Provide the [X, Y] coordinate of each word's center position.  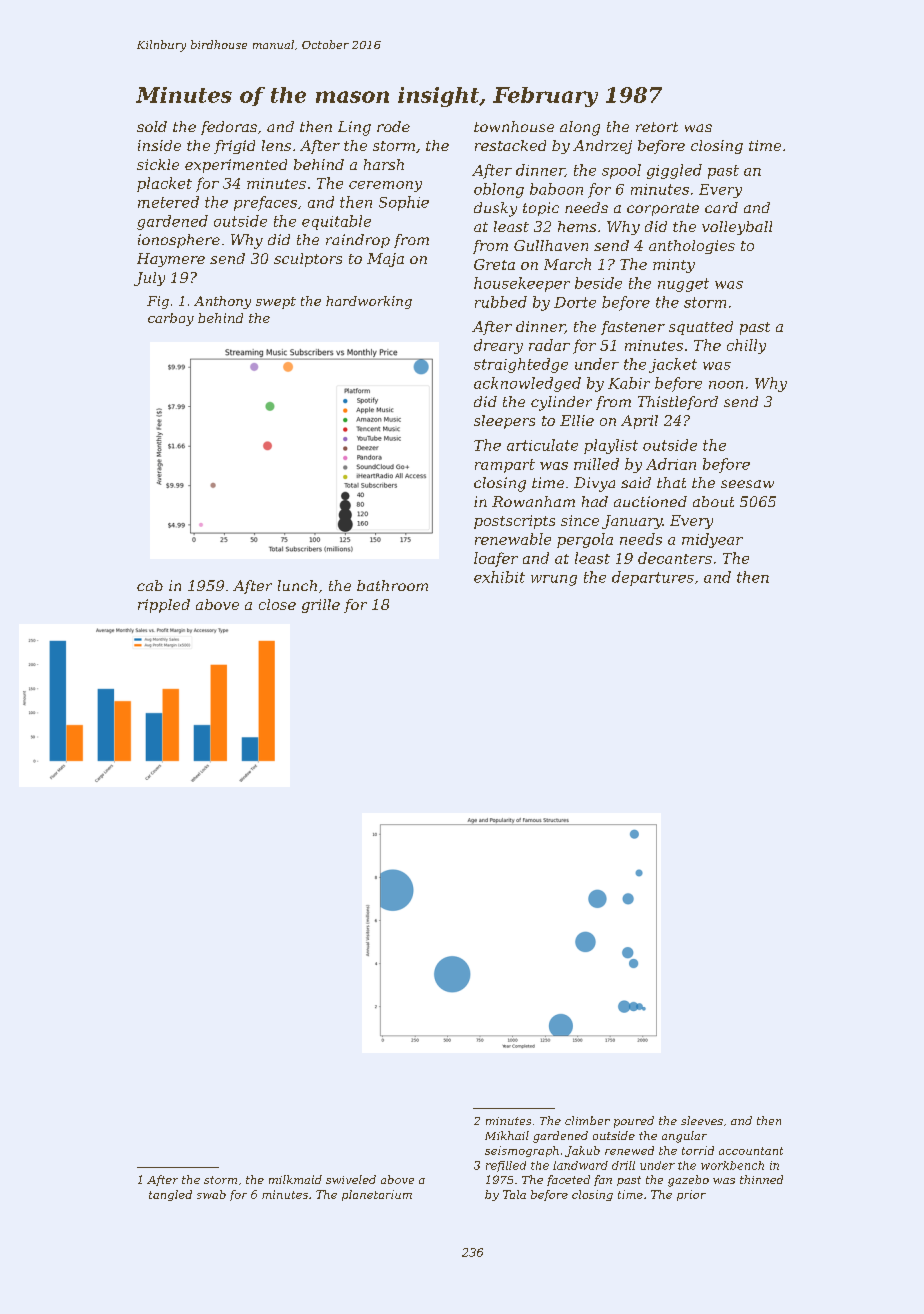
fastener [633, 328]
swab [211, 1194]
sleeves [702, 1120]
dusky [495, 209]
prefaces [265, 203]
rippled [164, 606]
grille [321, 606]
